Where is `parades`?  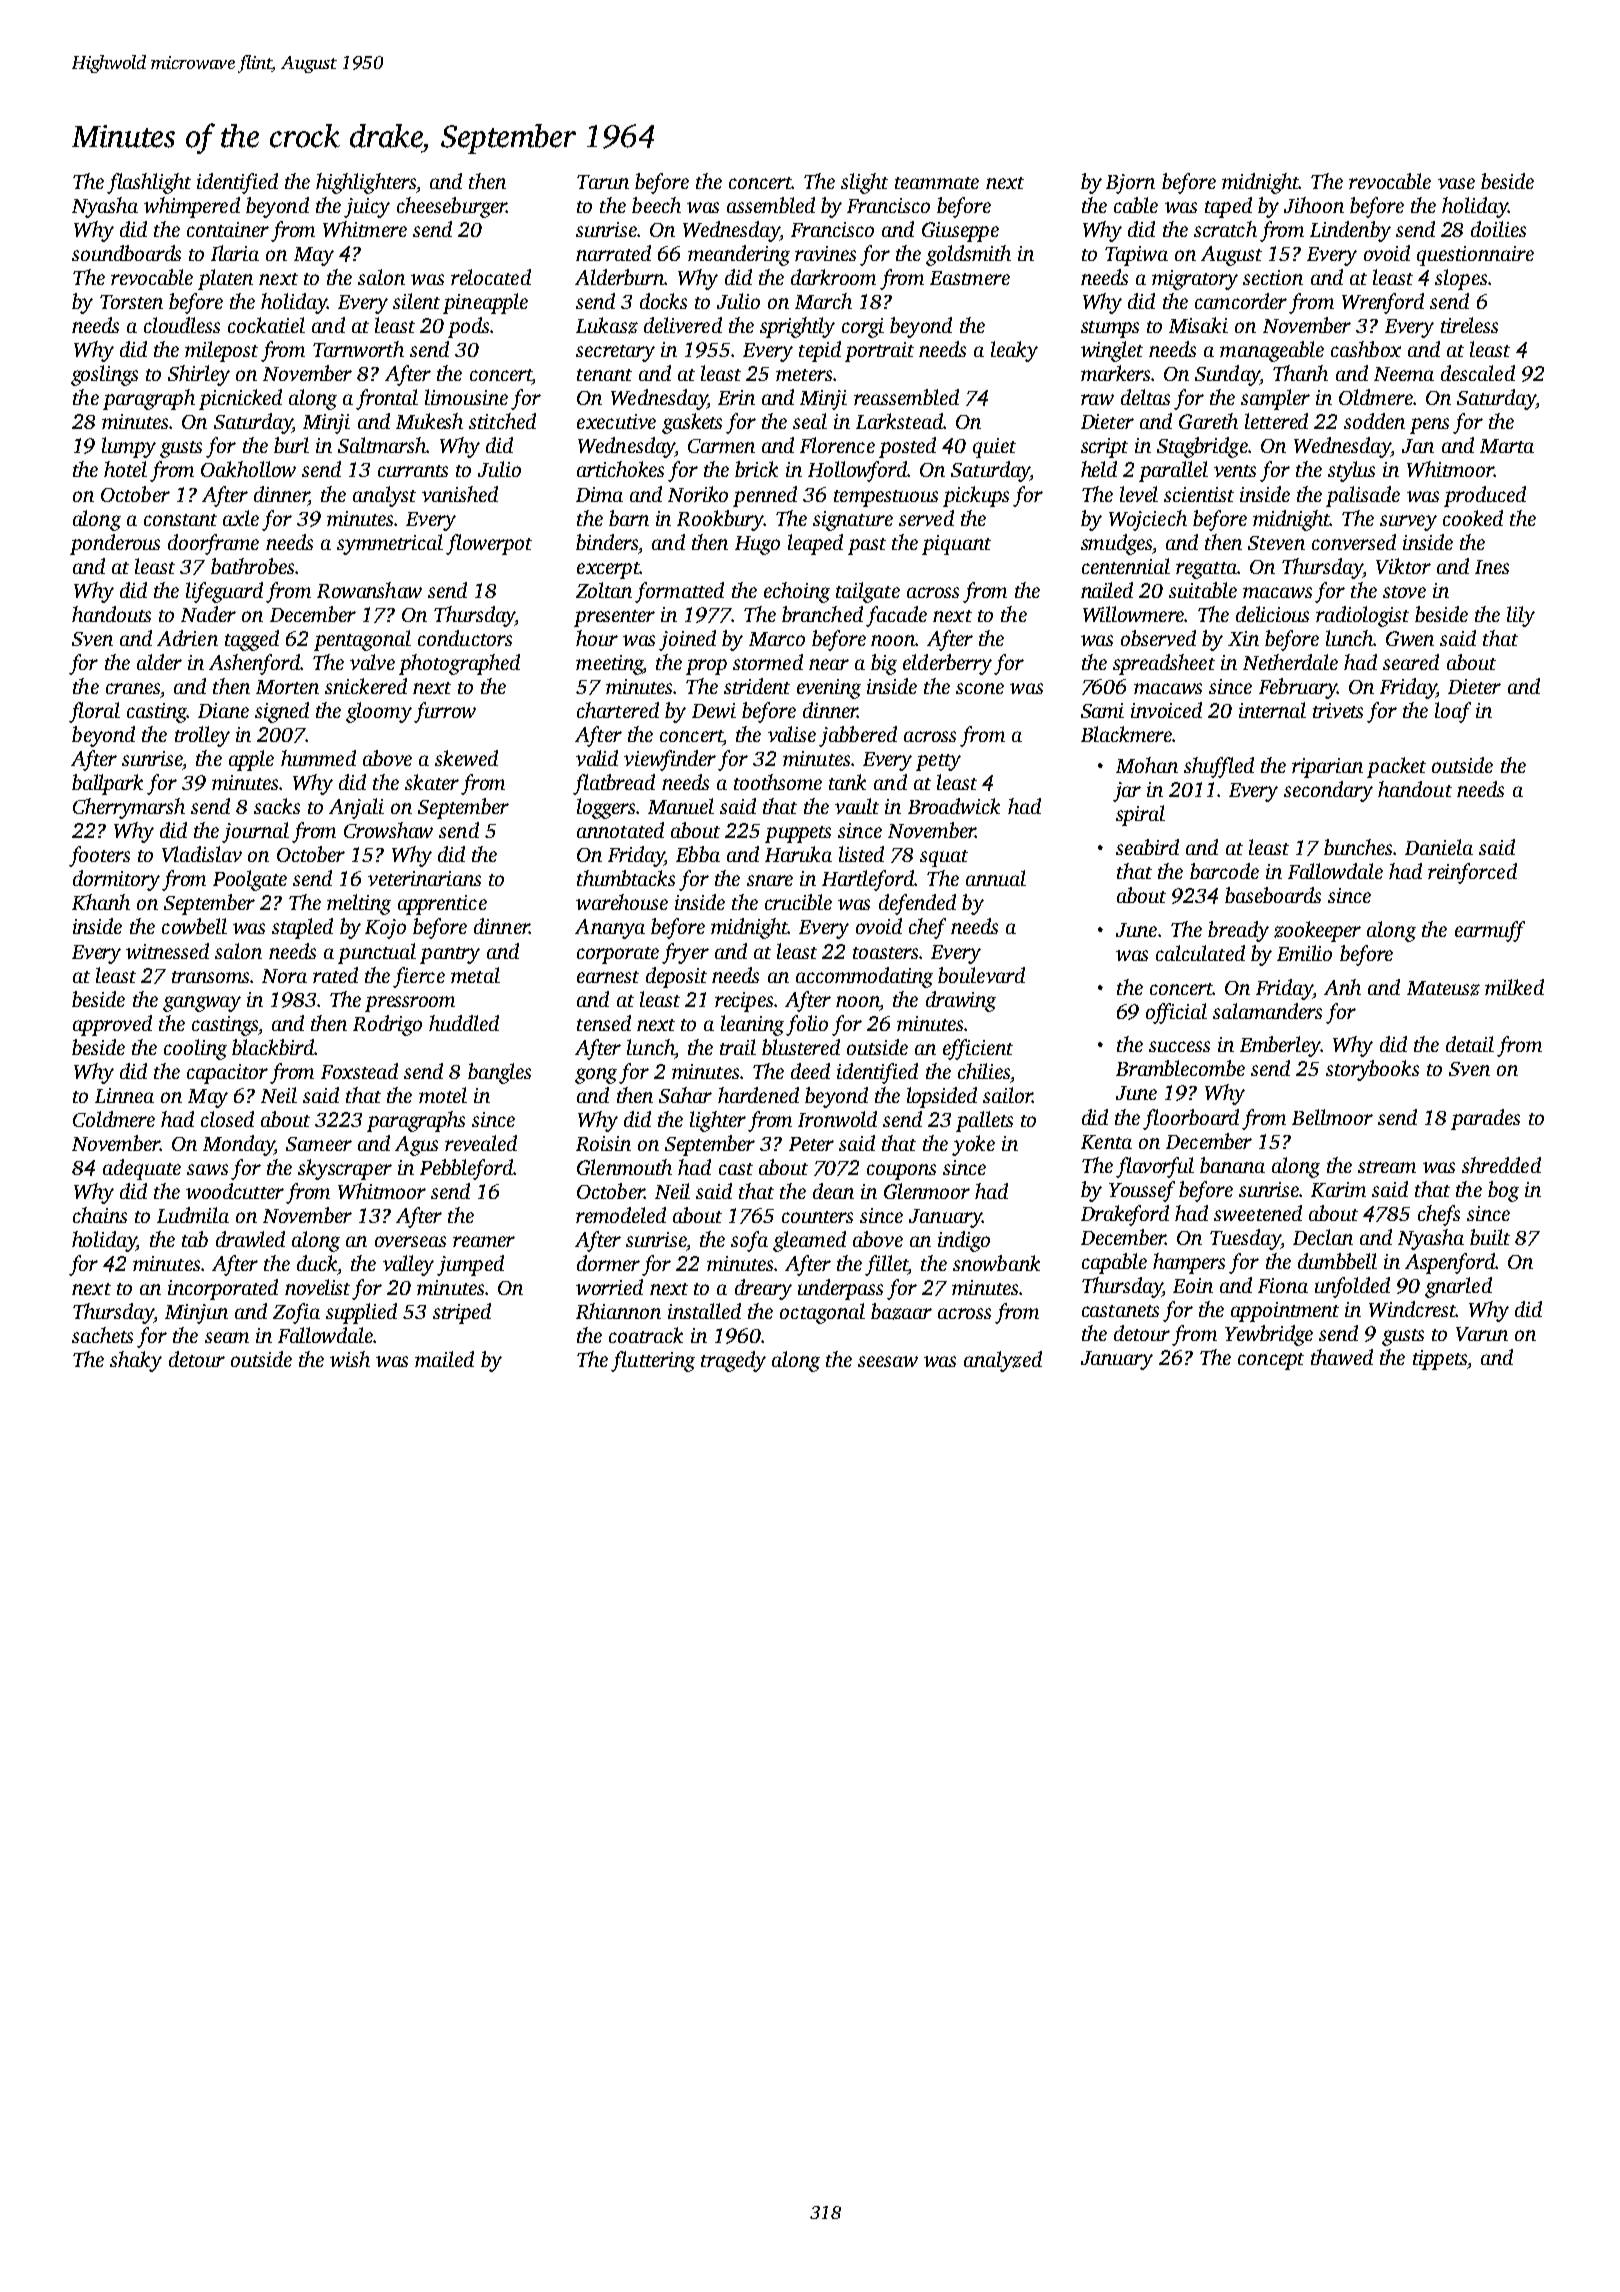 parades is located at coordinates (1485, 1119).
